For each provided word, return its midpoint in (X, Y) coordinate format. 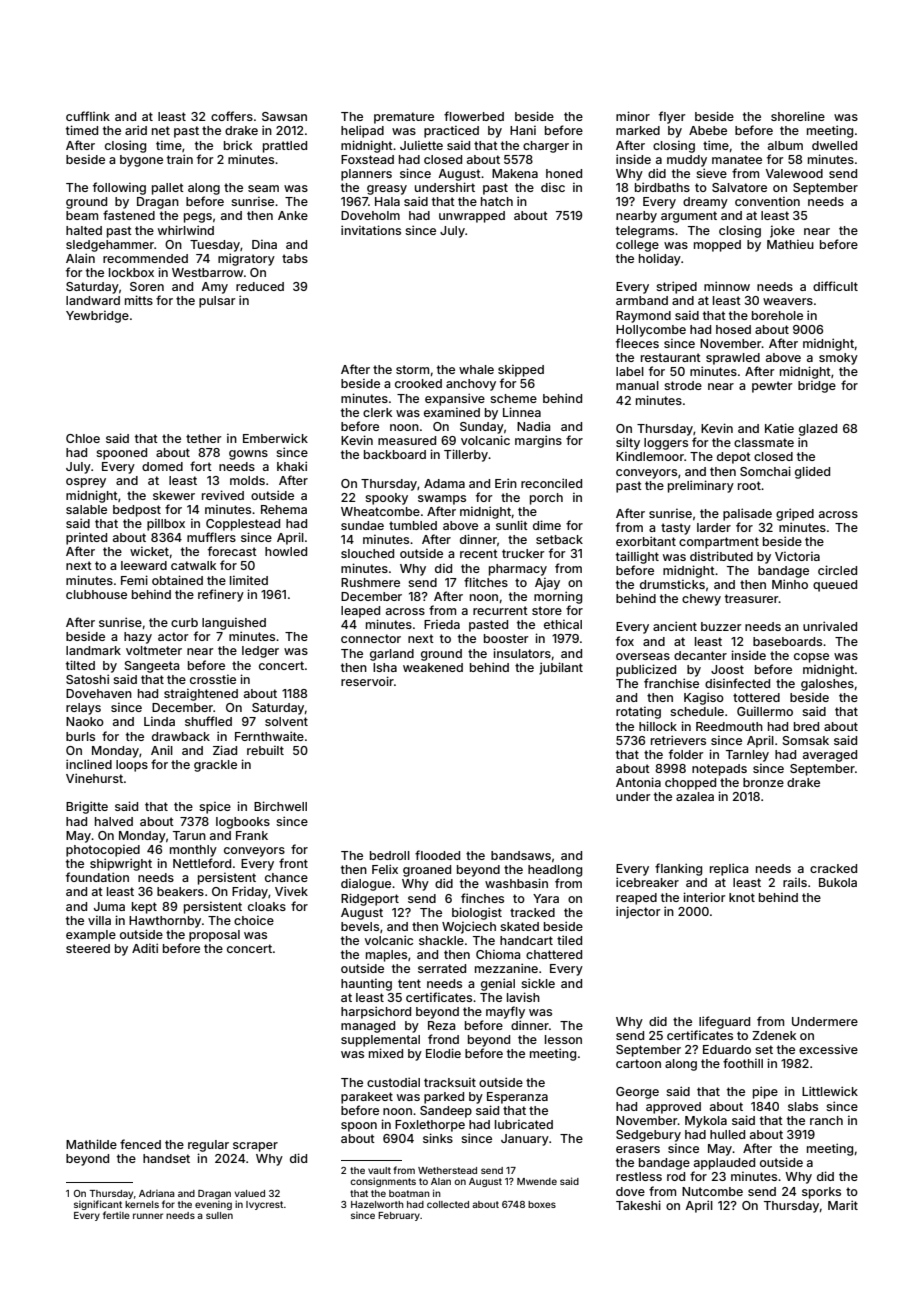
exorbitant (646, 541)
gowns (248, 455)
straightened (201, 694)
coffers (232, 116)
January (525, 1140)
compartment (719, 543)
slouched (367, 553)
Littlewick (830, 1091)
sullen (219, 1215)
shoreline (798, 116)
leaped (360, 612)
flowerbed (474, 116)
